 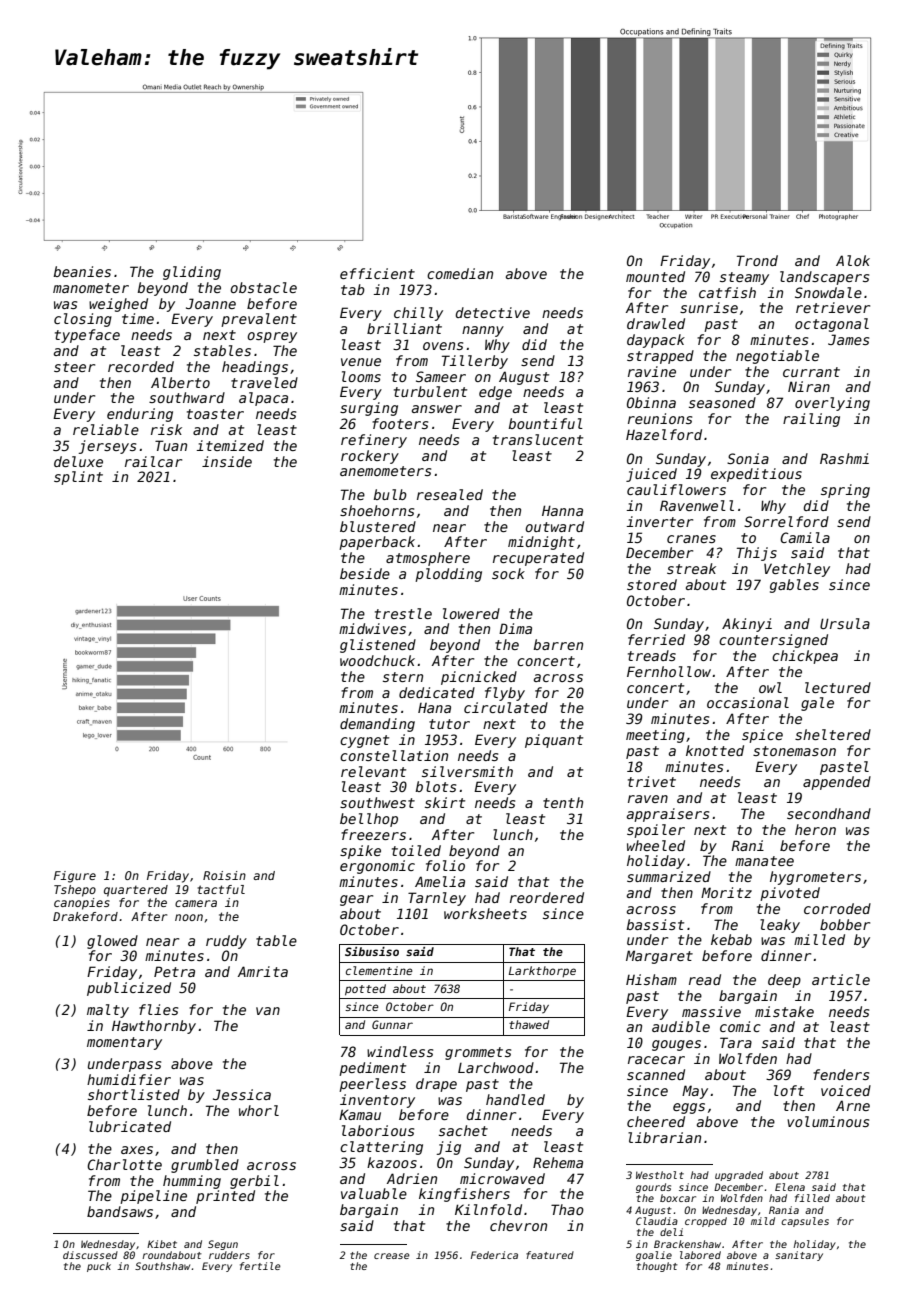 I want to click on steamy, so click(x=744, y=278).
